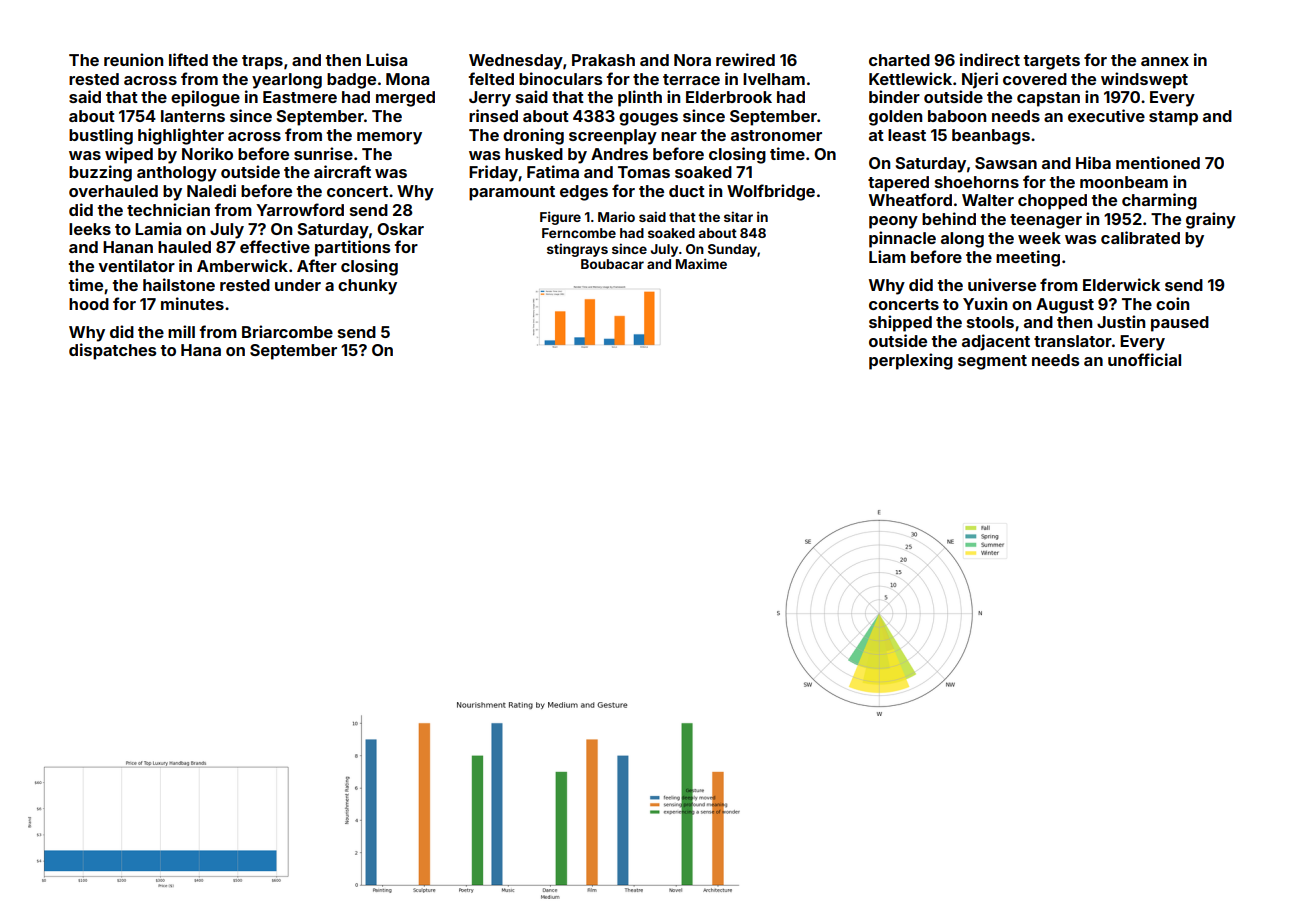 The height and width of the screenshot is (924, 1308). Describe the element at coordinates (113, 351) in the screenshot. I see `dispatches` at that location.
